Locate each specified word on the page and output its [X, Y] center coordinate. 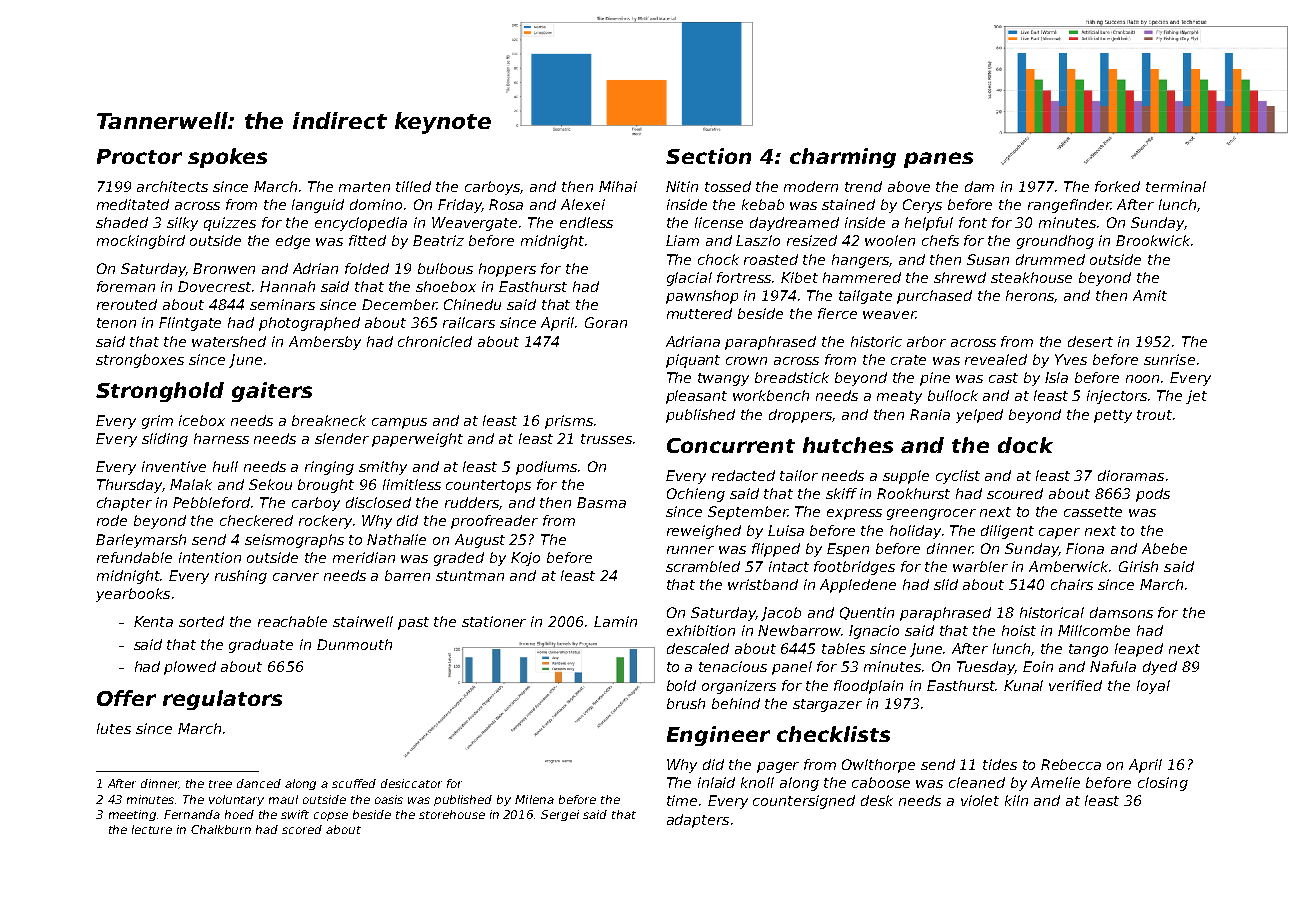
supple [906, 477]
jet [1196, 397]
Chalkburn [221, 829]
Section [708, 156]
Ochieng [696, 495]
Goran [606, 322]
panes [938, 160]
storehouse [452, 814]
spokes [227, 158]
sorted [201, 621]
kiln [1016, 800]
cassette [1093, 512]
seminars [282, 304]
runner [690, 550]
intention [210, 557]
